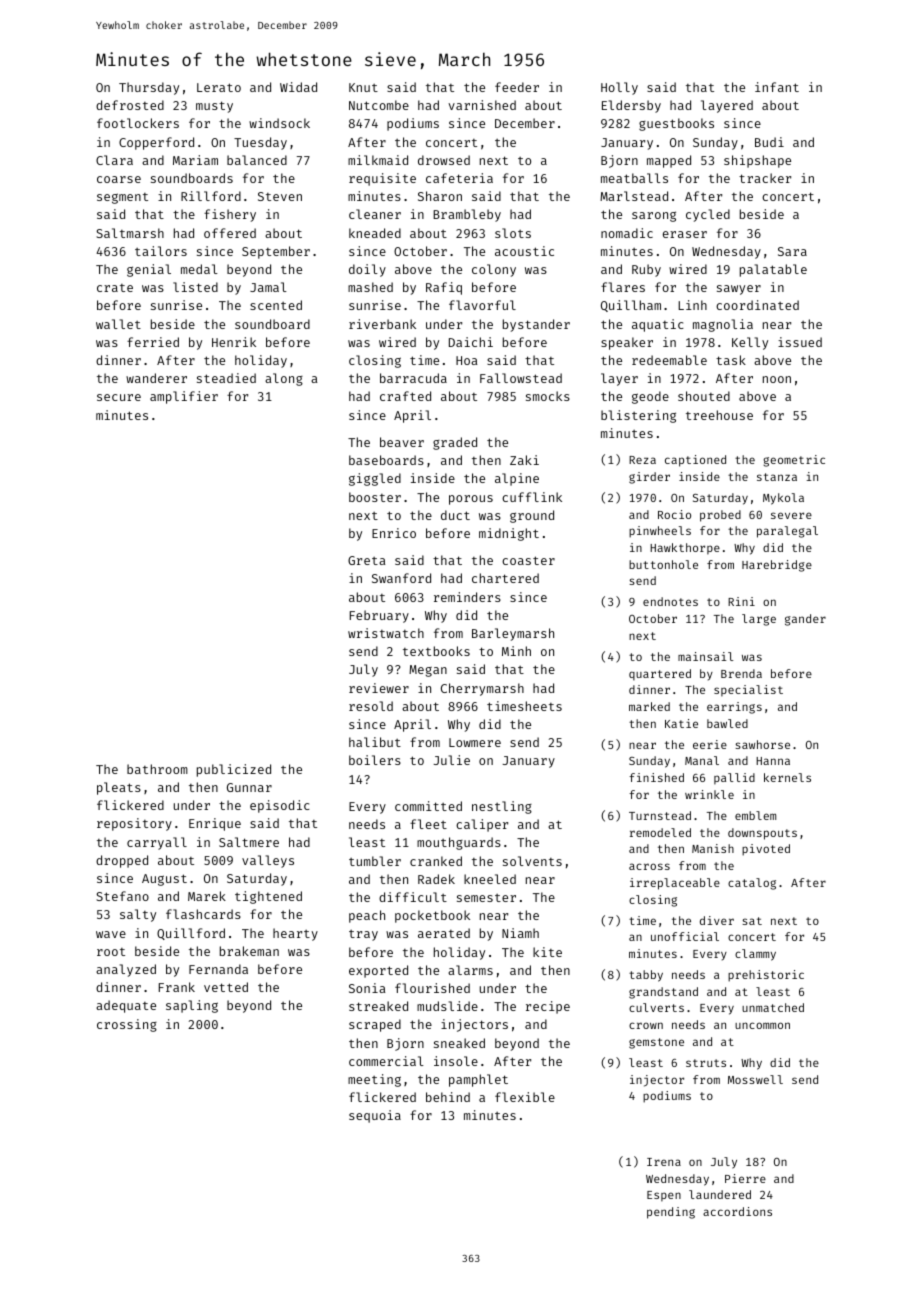  What do you see at coordinates (134, 824) in the screenshot?
I see `repository` at bounding box center [134, 824].
